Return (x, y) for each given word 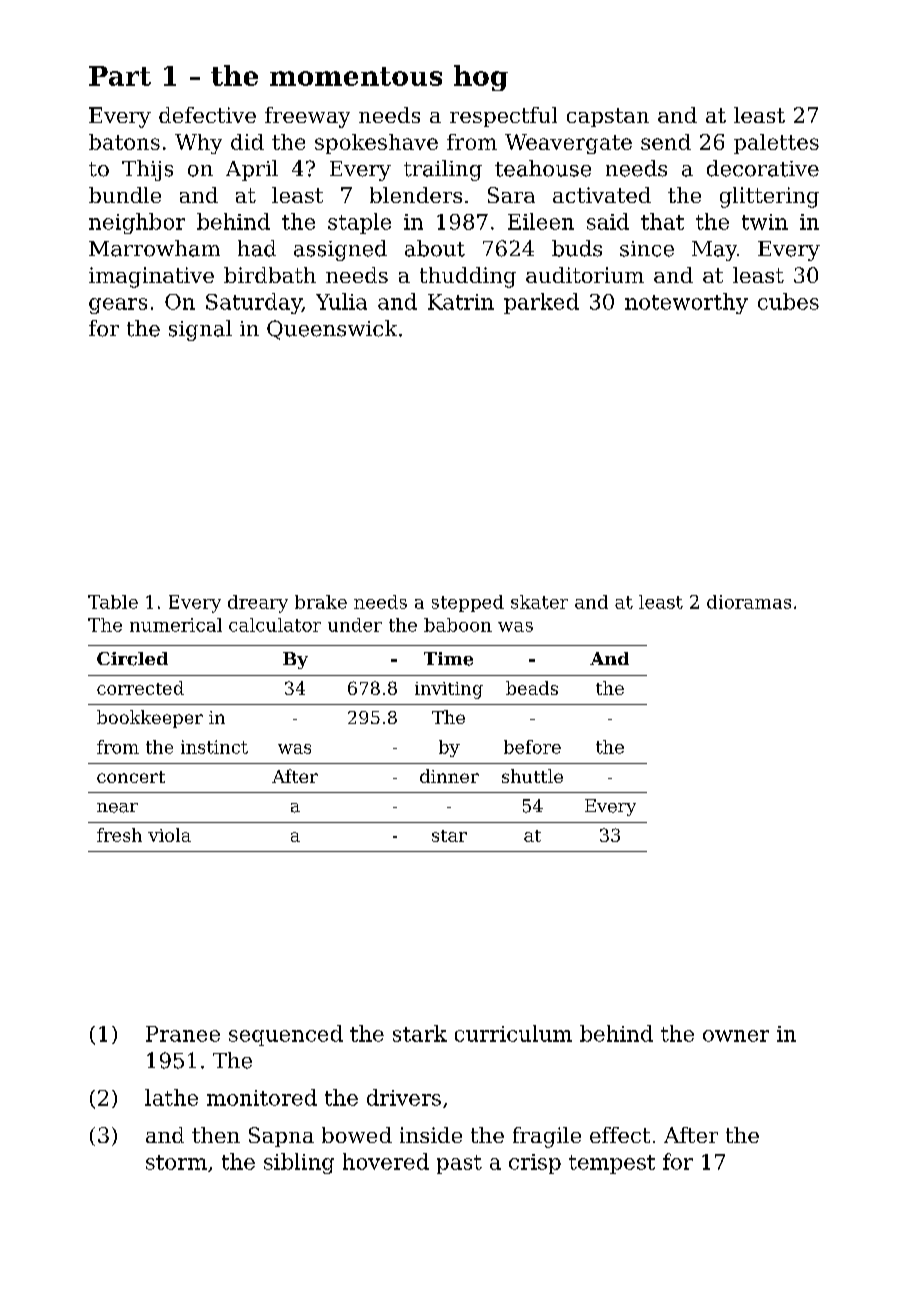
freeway (307, 117)
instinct (214, 747)
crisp (535, 1164)
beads (532, 688)
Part (120, 76)
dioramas (749, 602)
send (666, 142)
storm (176, 1162)
